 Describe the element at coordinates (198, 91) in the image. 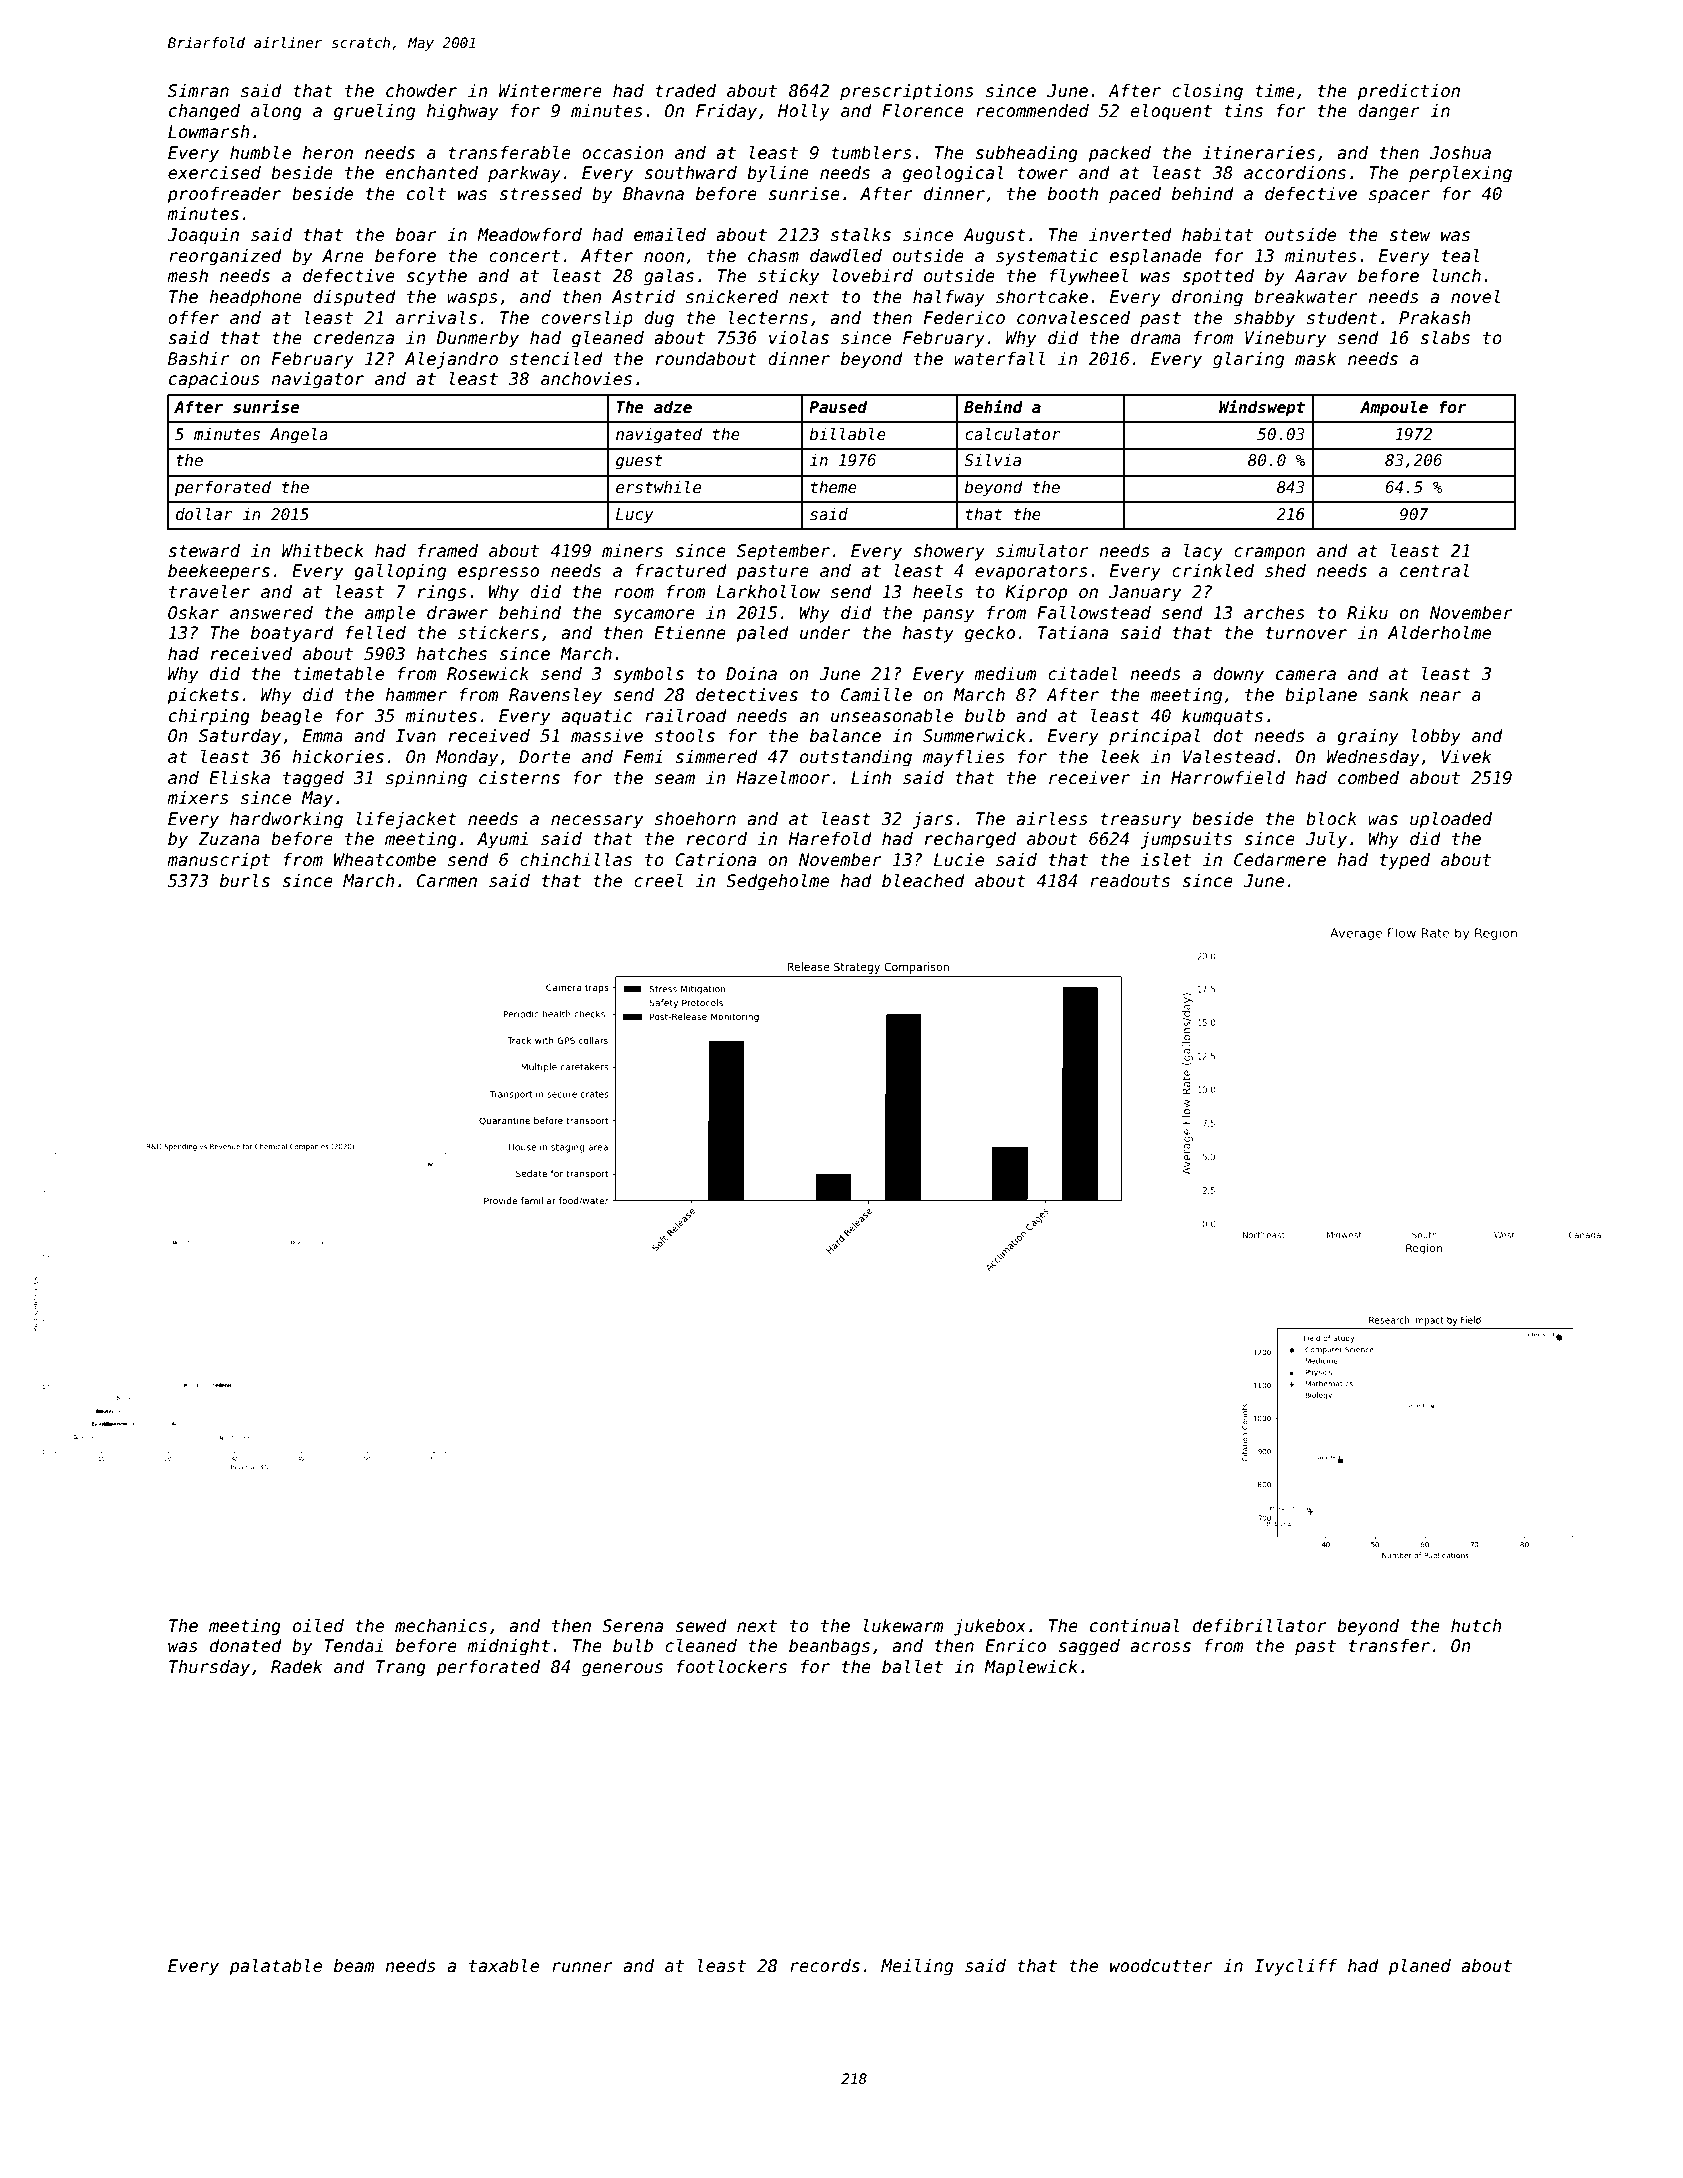

I see `Simran` at that location.
